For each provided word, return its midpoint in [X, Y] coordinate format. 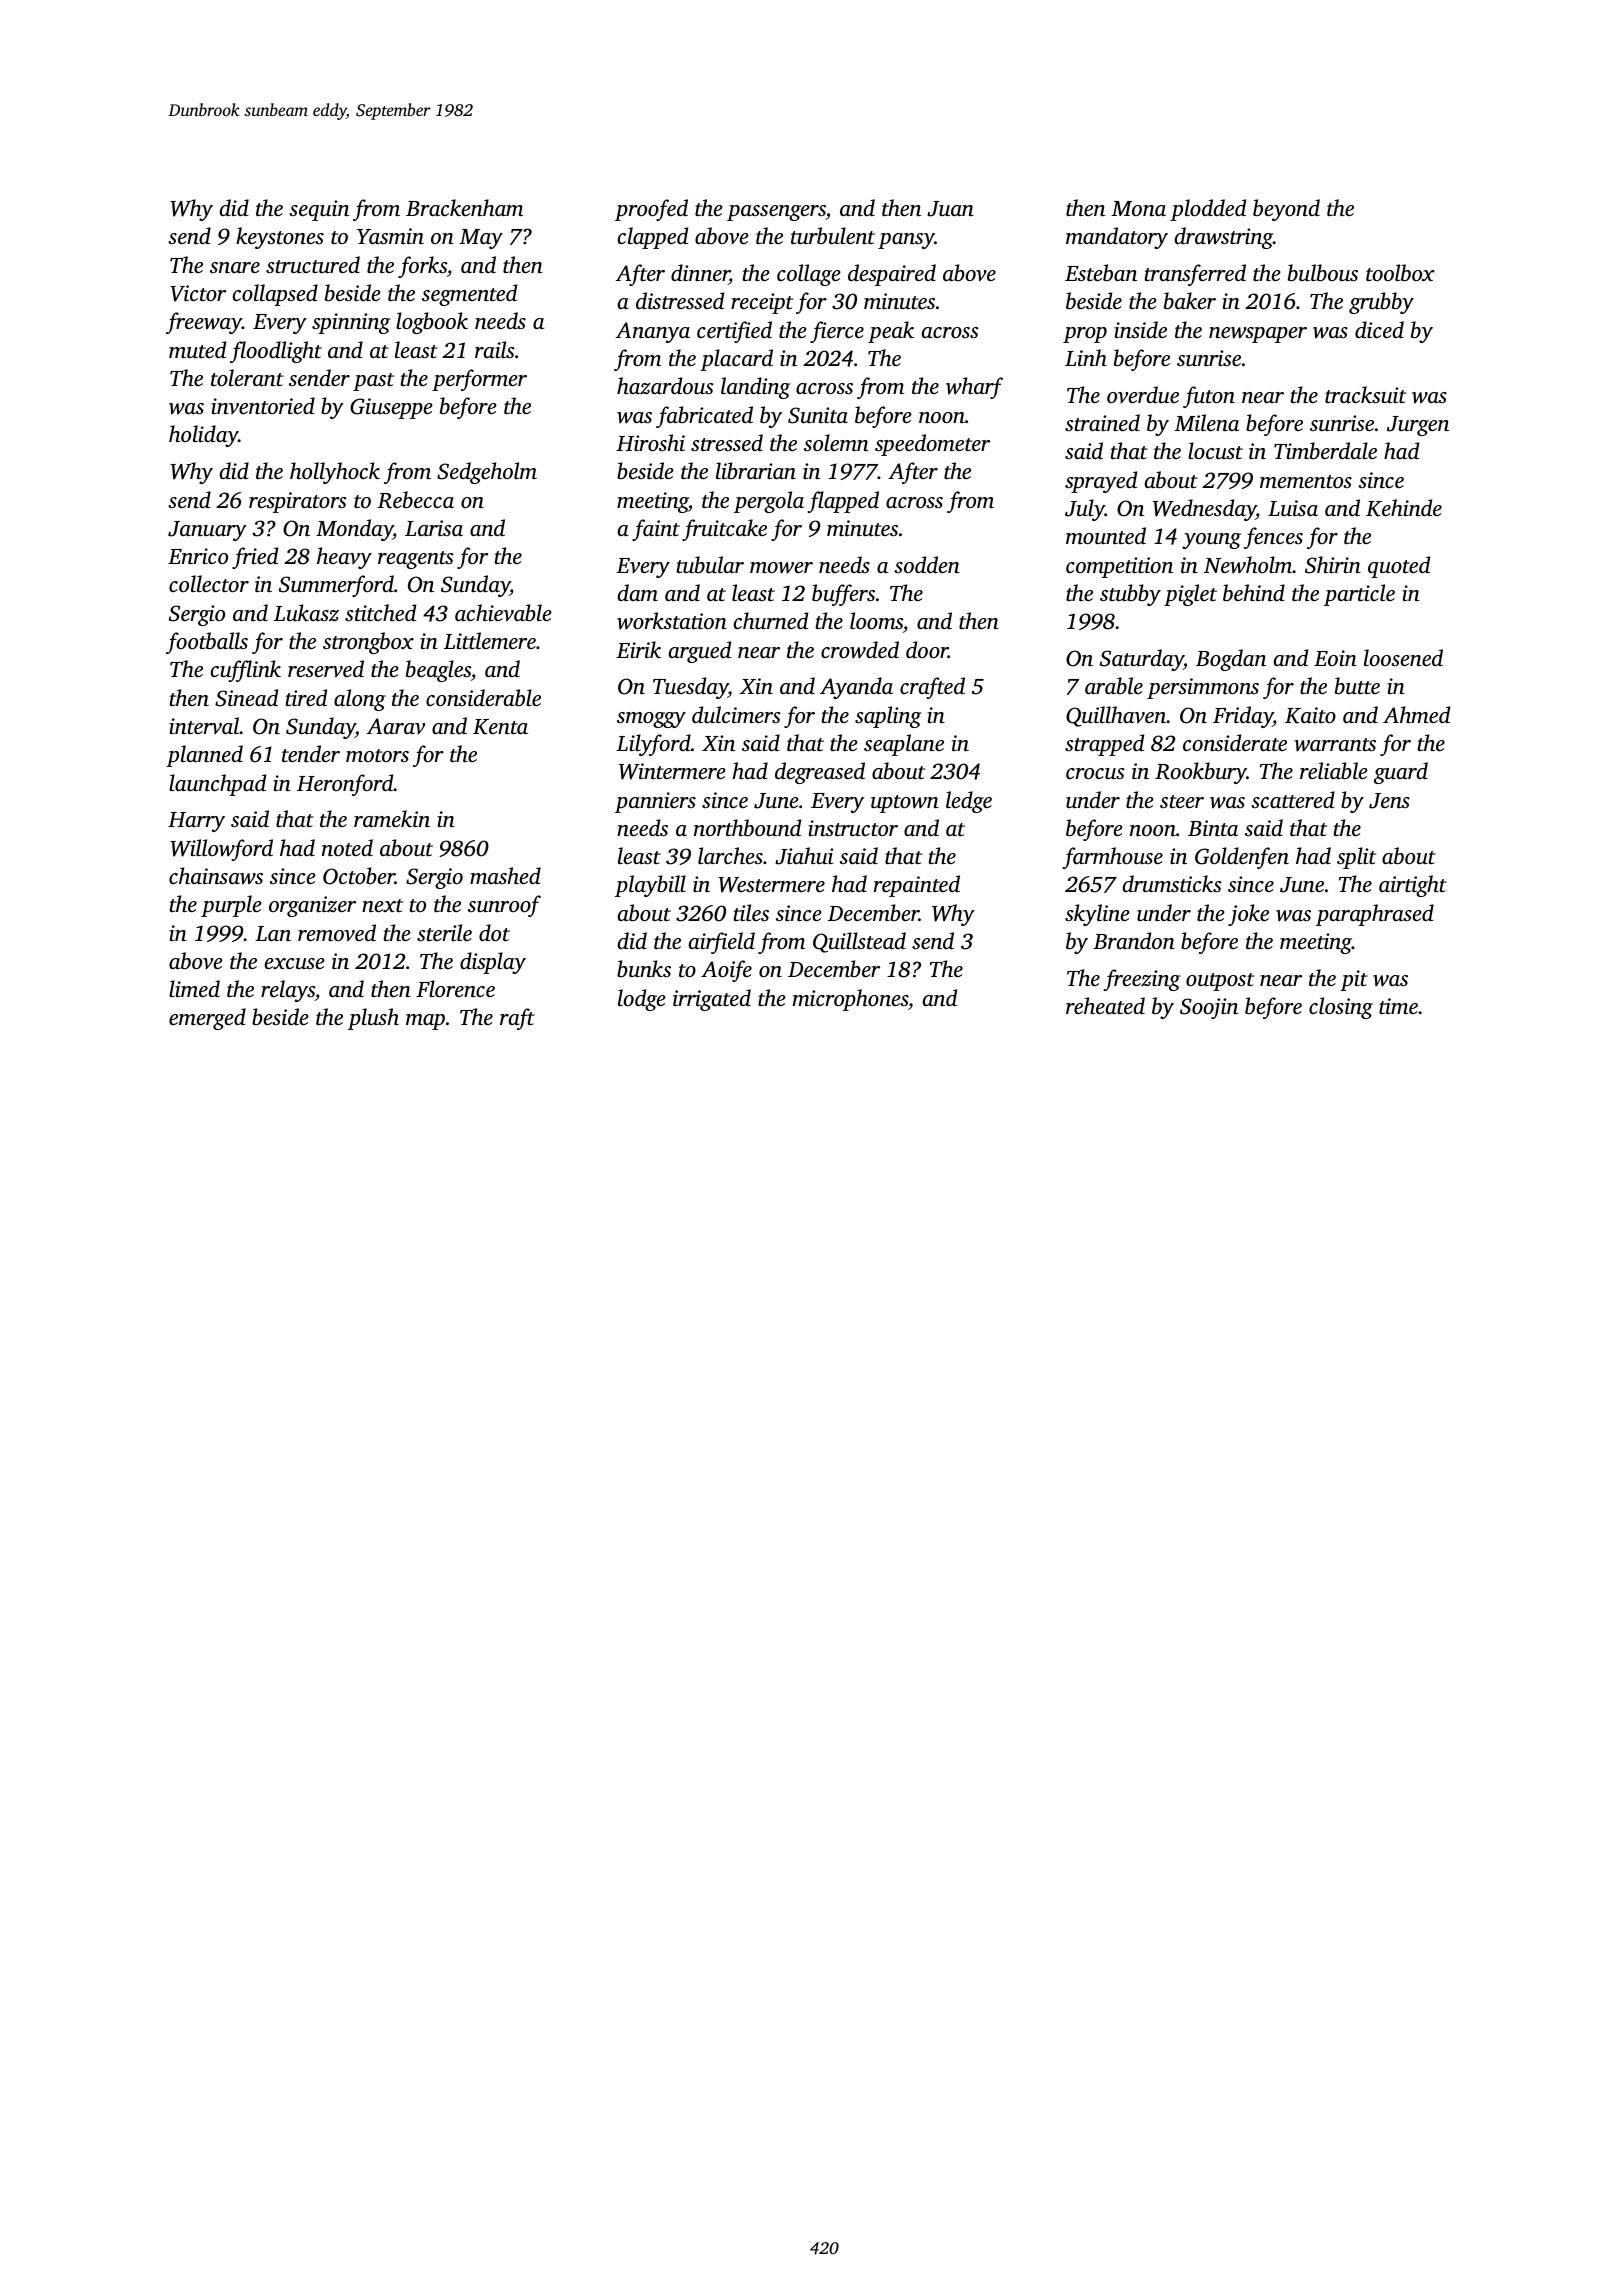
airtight [1413, 886]
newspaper [1258, 335]
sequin [319, 210]
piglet [1190, 595]
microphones [850, 1000]
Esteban [1101, 272]
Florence [455, 988]
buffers [843, 595]
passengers [776, 213]
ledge [969, 802]
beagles [438, 671]
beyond [1286, 210]
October [359, 876]
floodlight [276, 352]
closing [1341, 1008]
